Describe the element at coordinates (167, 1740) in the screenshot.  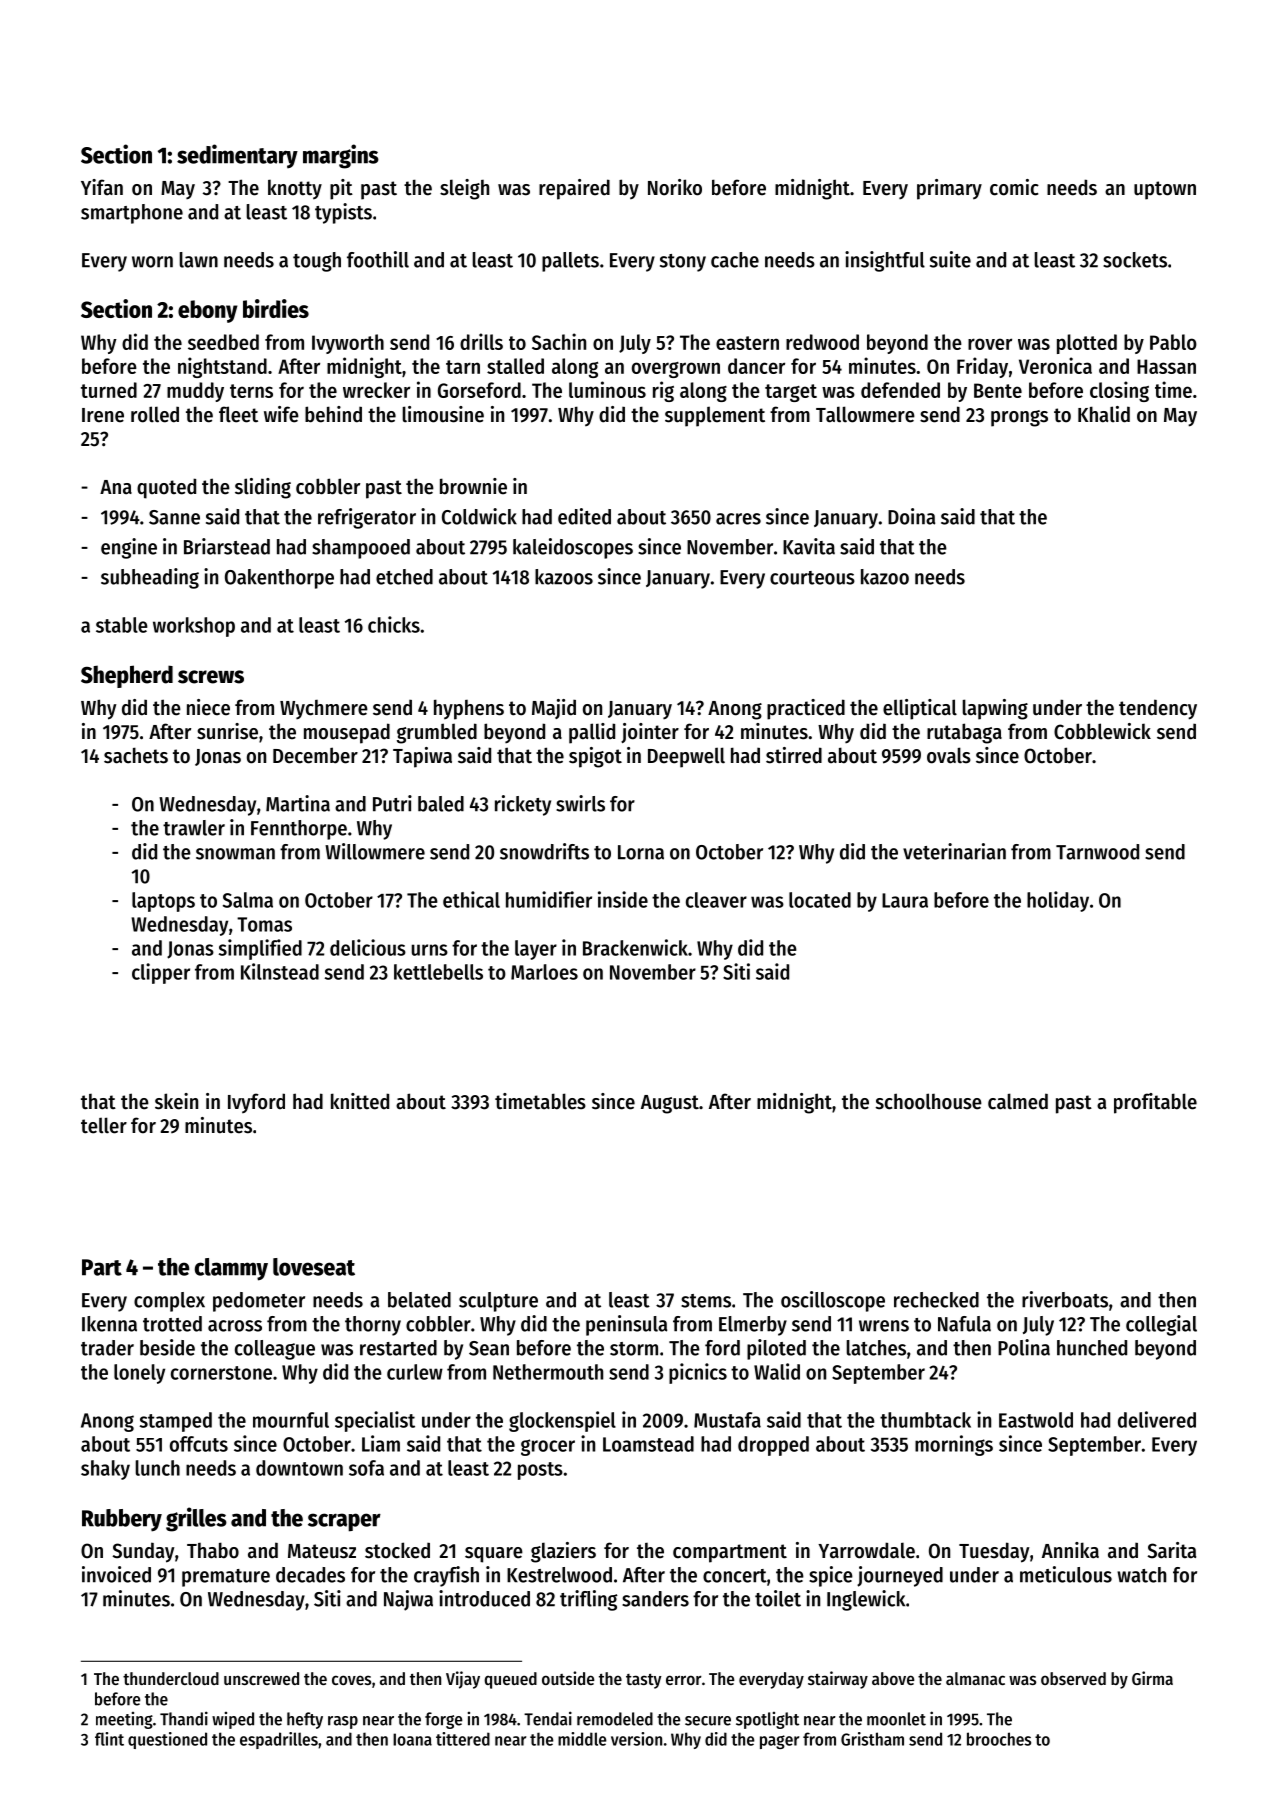
I see `questioned` at that location.
